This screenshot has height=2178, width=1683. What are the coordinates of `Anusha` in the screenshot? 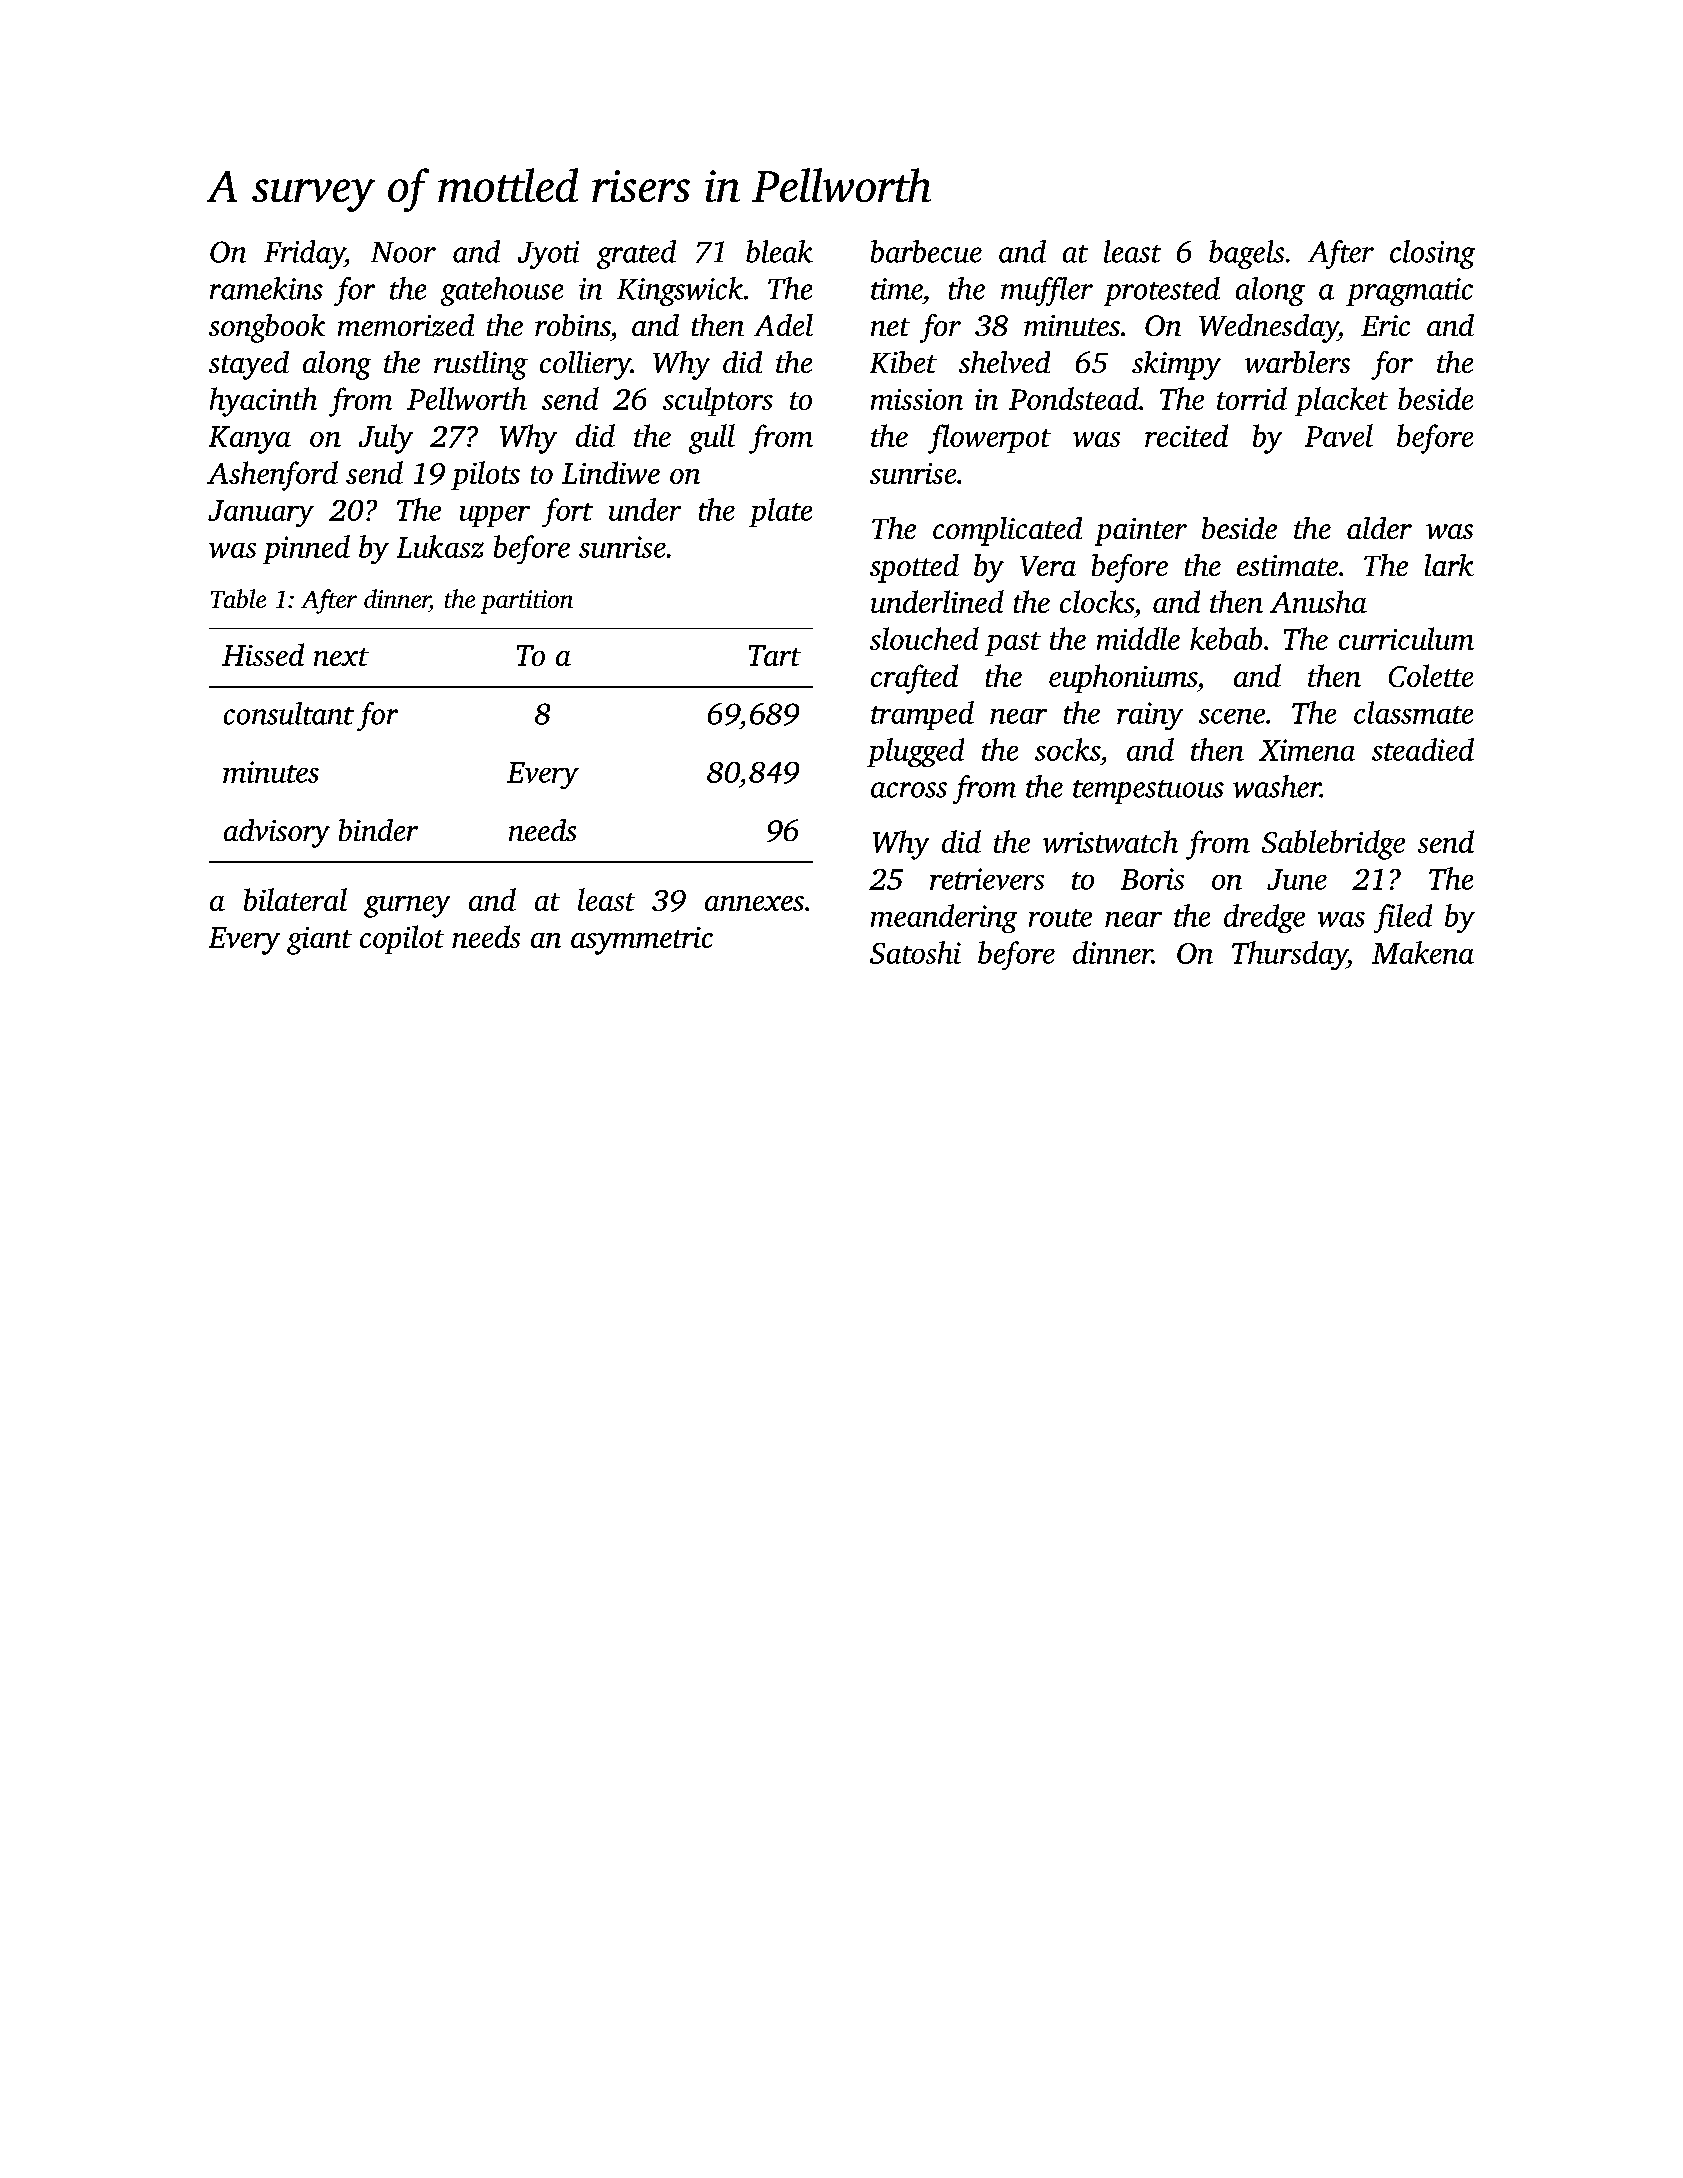 It's located at (1318, 601).
